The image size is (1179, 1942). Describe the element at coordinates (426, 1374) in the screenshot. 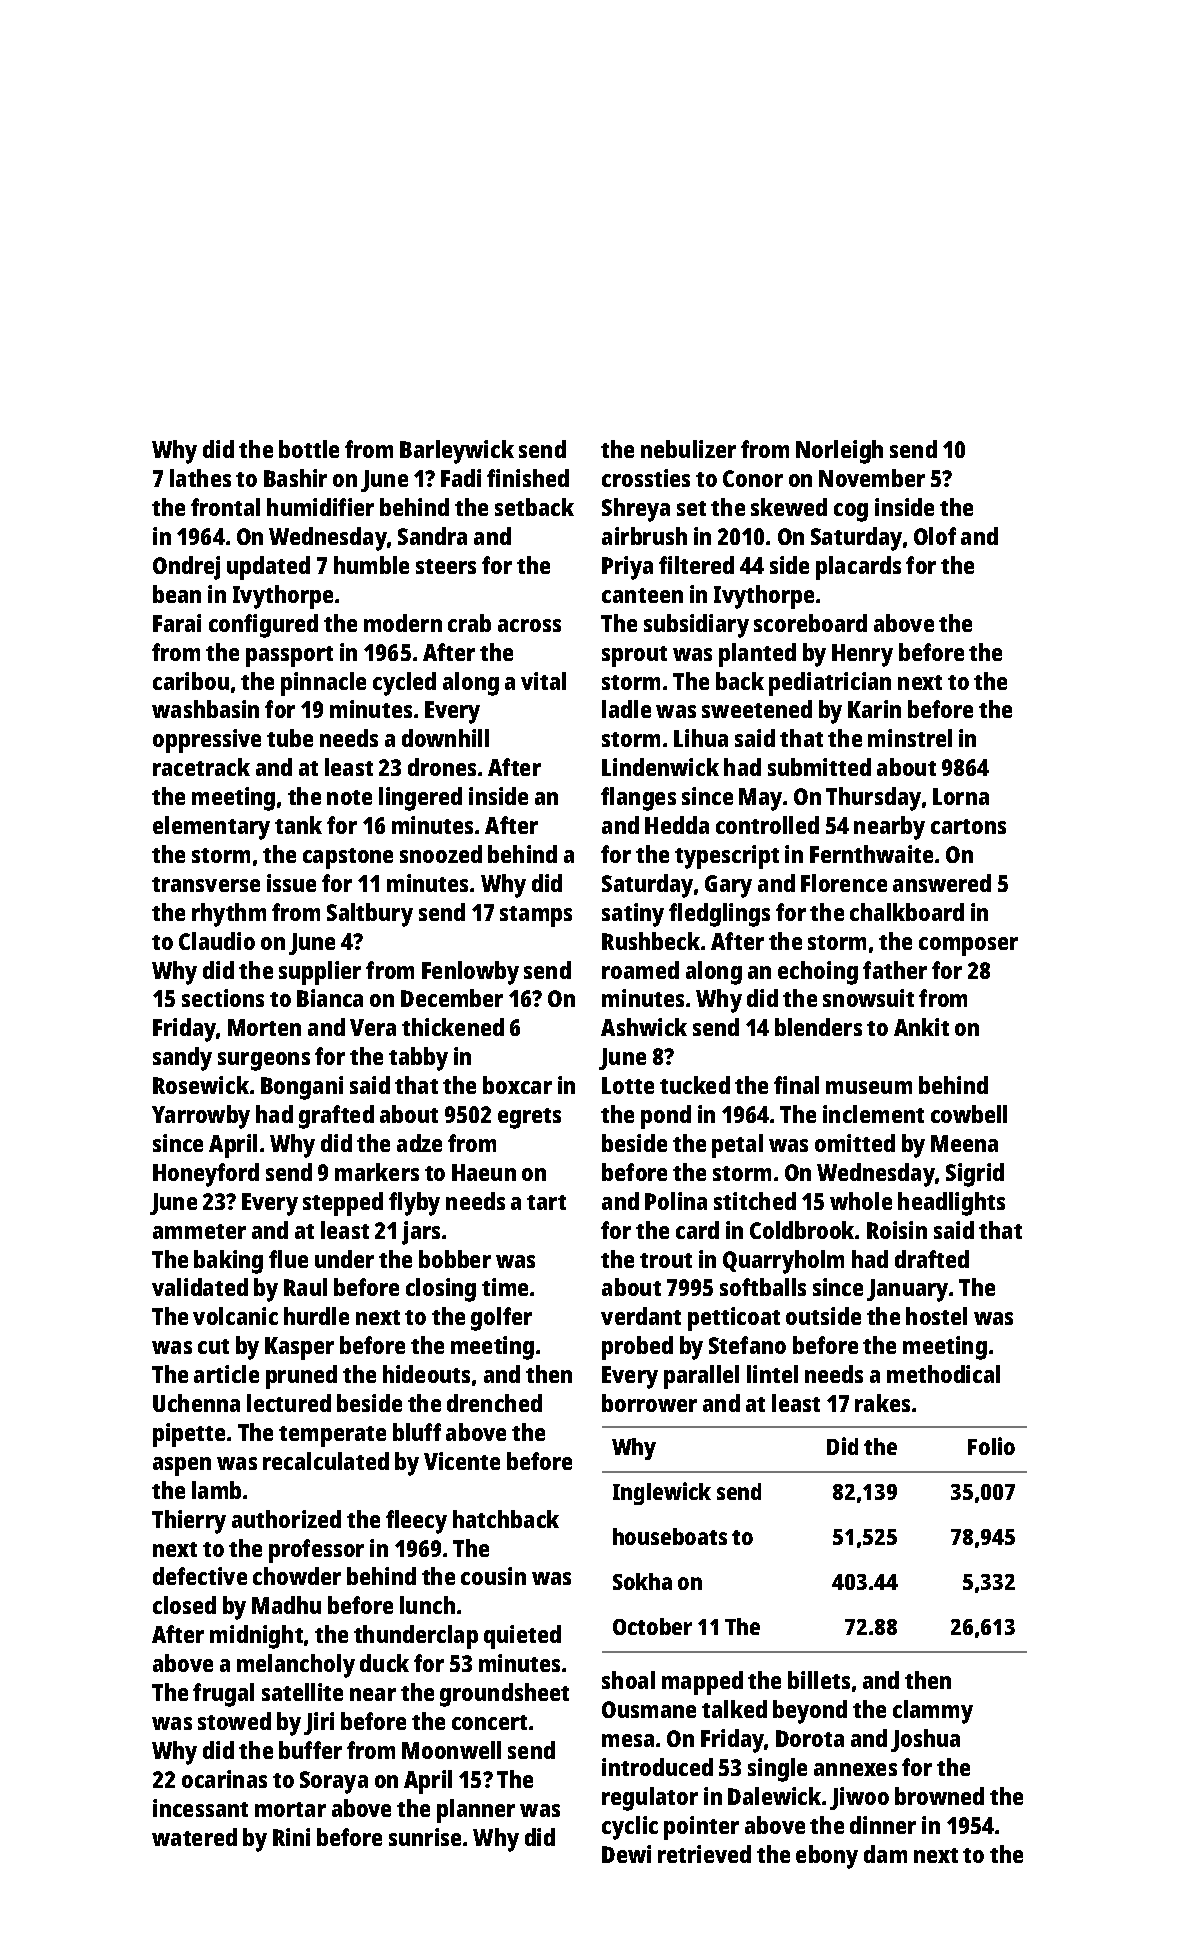

I see `hideouts` at that location.
